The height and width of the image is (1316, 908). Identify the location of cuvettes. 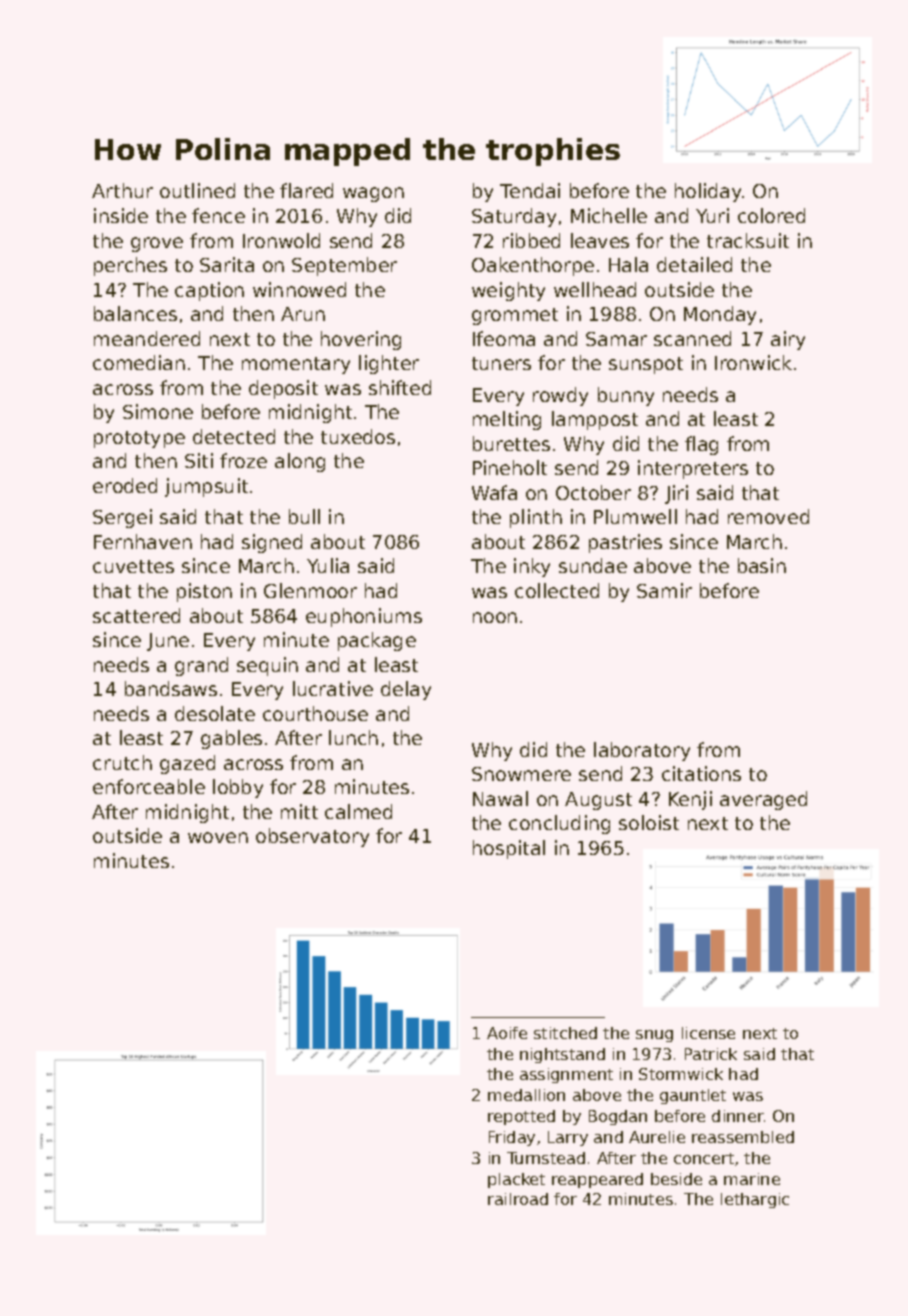
(133, 566).
